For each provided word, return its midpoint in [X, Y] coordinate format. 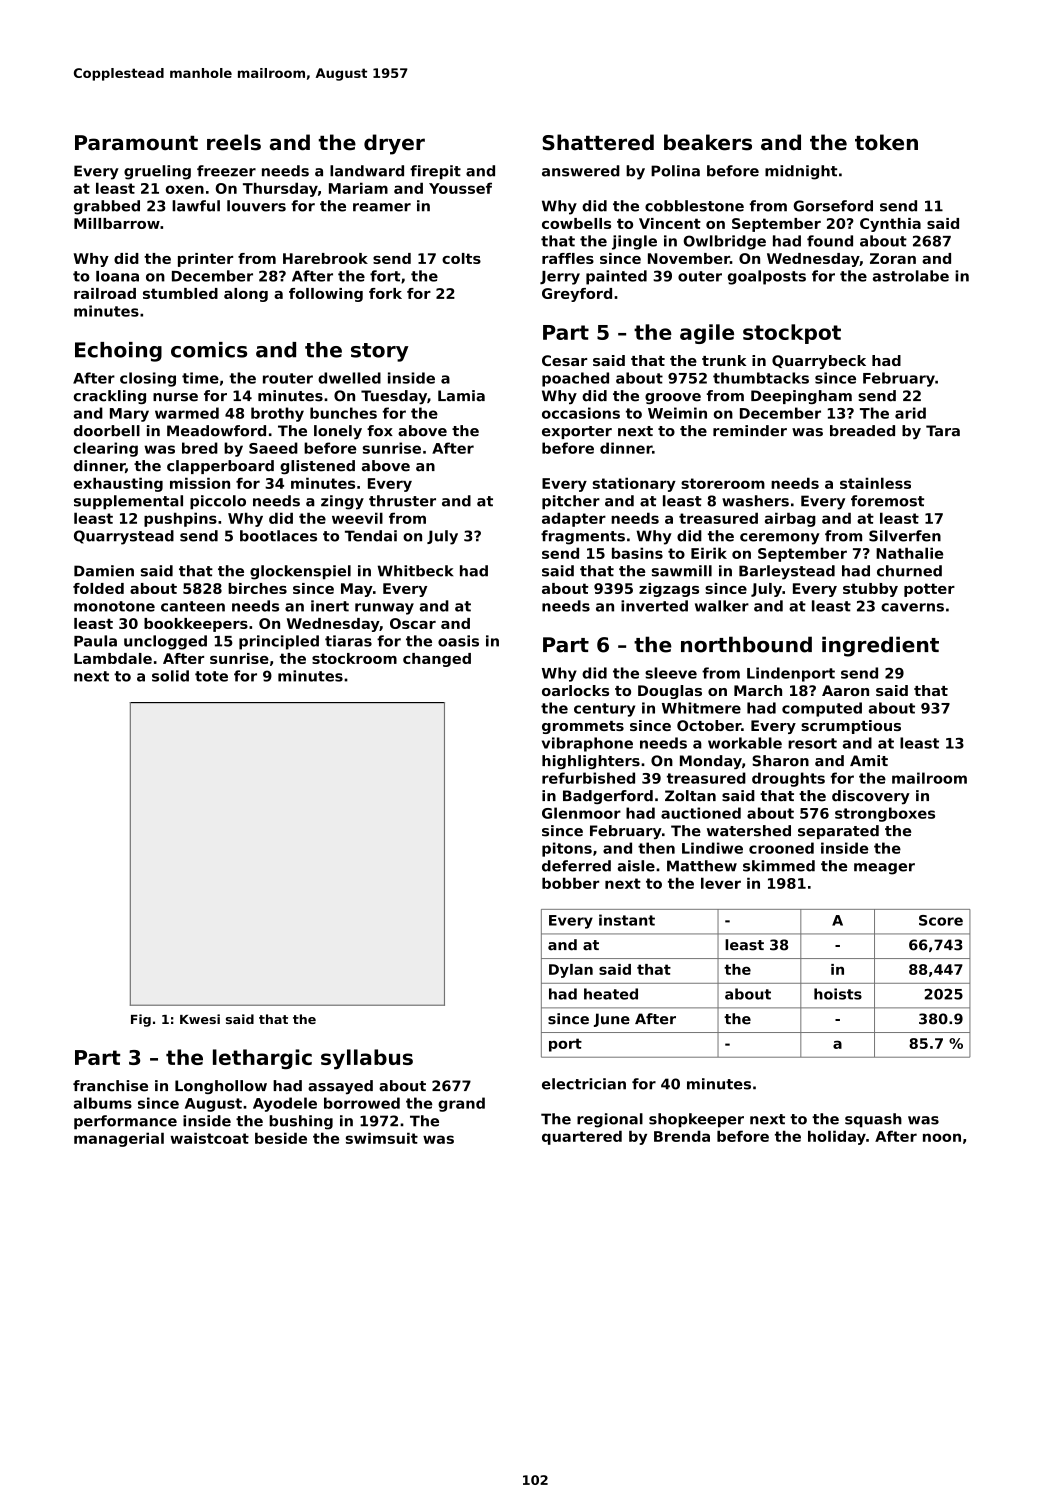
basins [637, 553]
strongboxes [885, 814]
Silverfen [905, 536]
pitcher [571, 502]
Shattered [598, 142]
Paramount [136, 143]
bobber [570, 883]
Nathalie [909, 553]
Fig [141, 1020]
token [886, 142]
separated [838, 832]
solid [170, 676]
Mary [129, 415]
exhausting [118, 484]
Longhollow [221, 1087]
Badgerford [608, 797]
